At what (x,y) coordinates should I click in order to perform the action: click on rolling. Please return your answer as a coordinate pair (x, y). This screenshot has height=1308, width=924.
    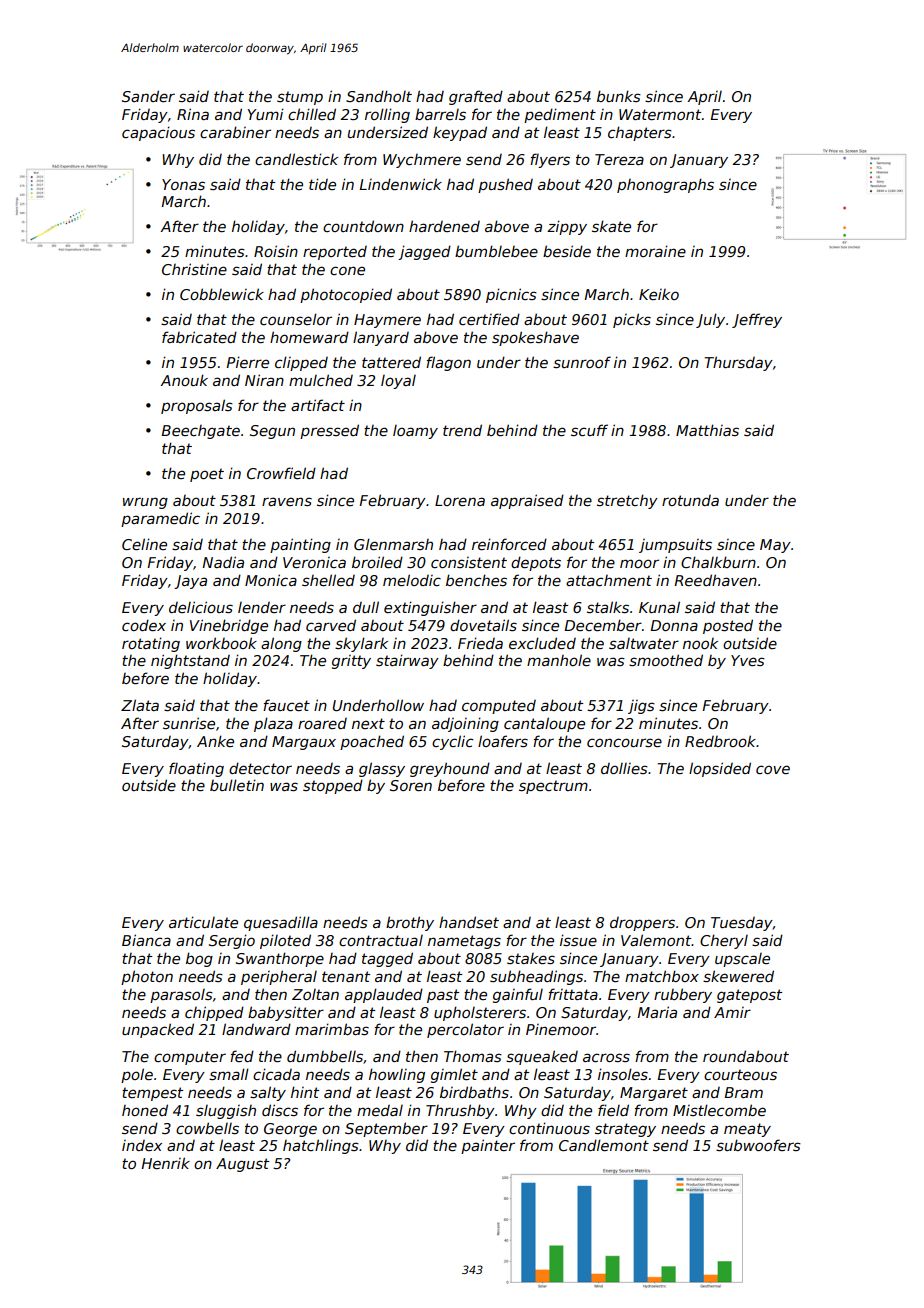
    Looking at the image, I should click on (387, 115).
